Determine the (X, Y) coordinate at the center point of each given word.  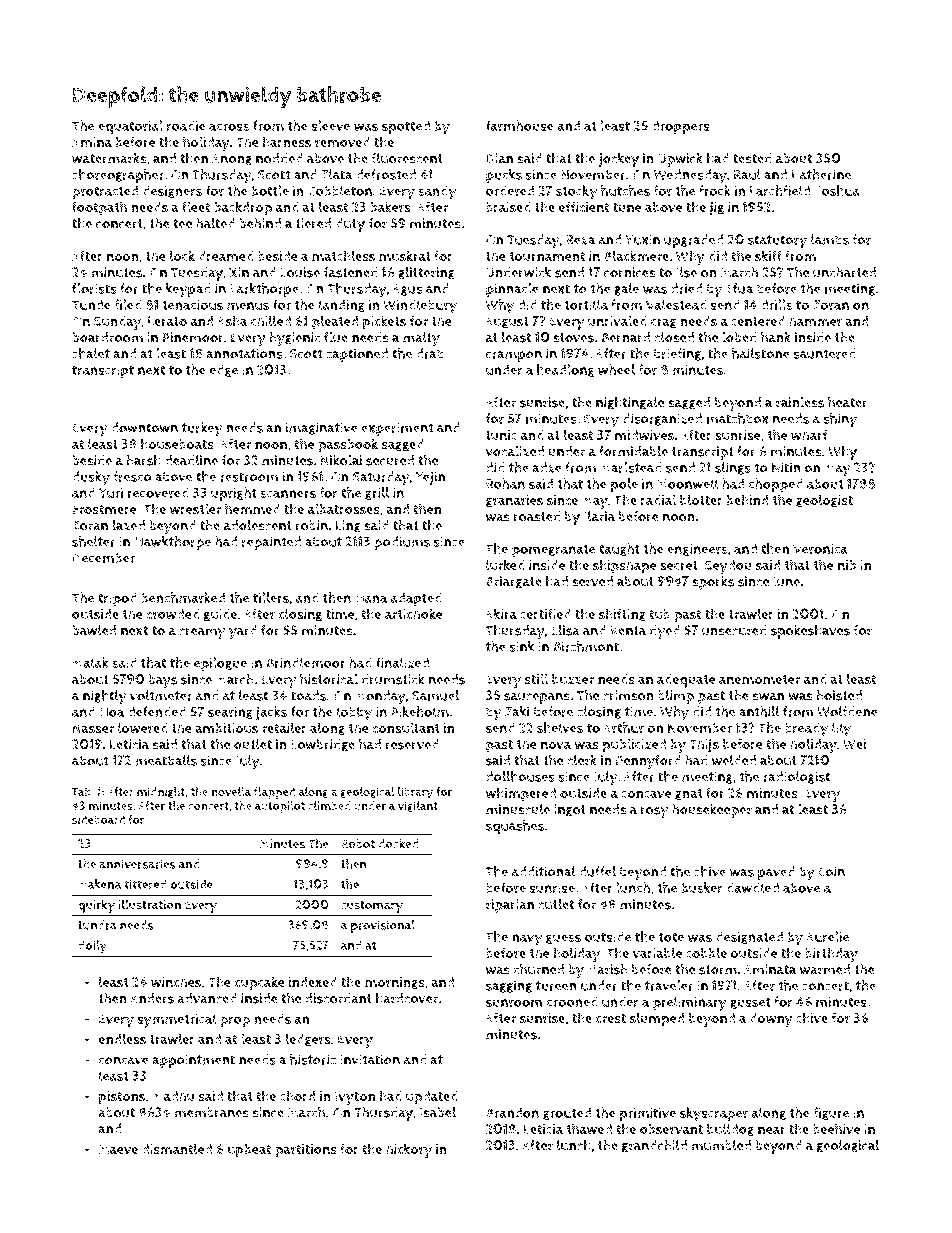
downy (771, 1020)
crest (611, 1019)
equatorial (130, 127)
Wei (854, 744)
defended (157, 711)
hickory (409, 1150)
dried (686, 288)
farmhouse (520, 125)
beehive (836, 1129)
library (415, 793)
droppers (681, 127)
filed (128, 304)
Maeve (118, 1149)
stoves (573, 338)
